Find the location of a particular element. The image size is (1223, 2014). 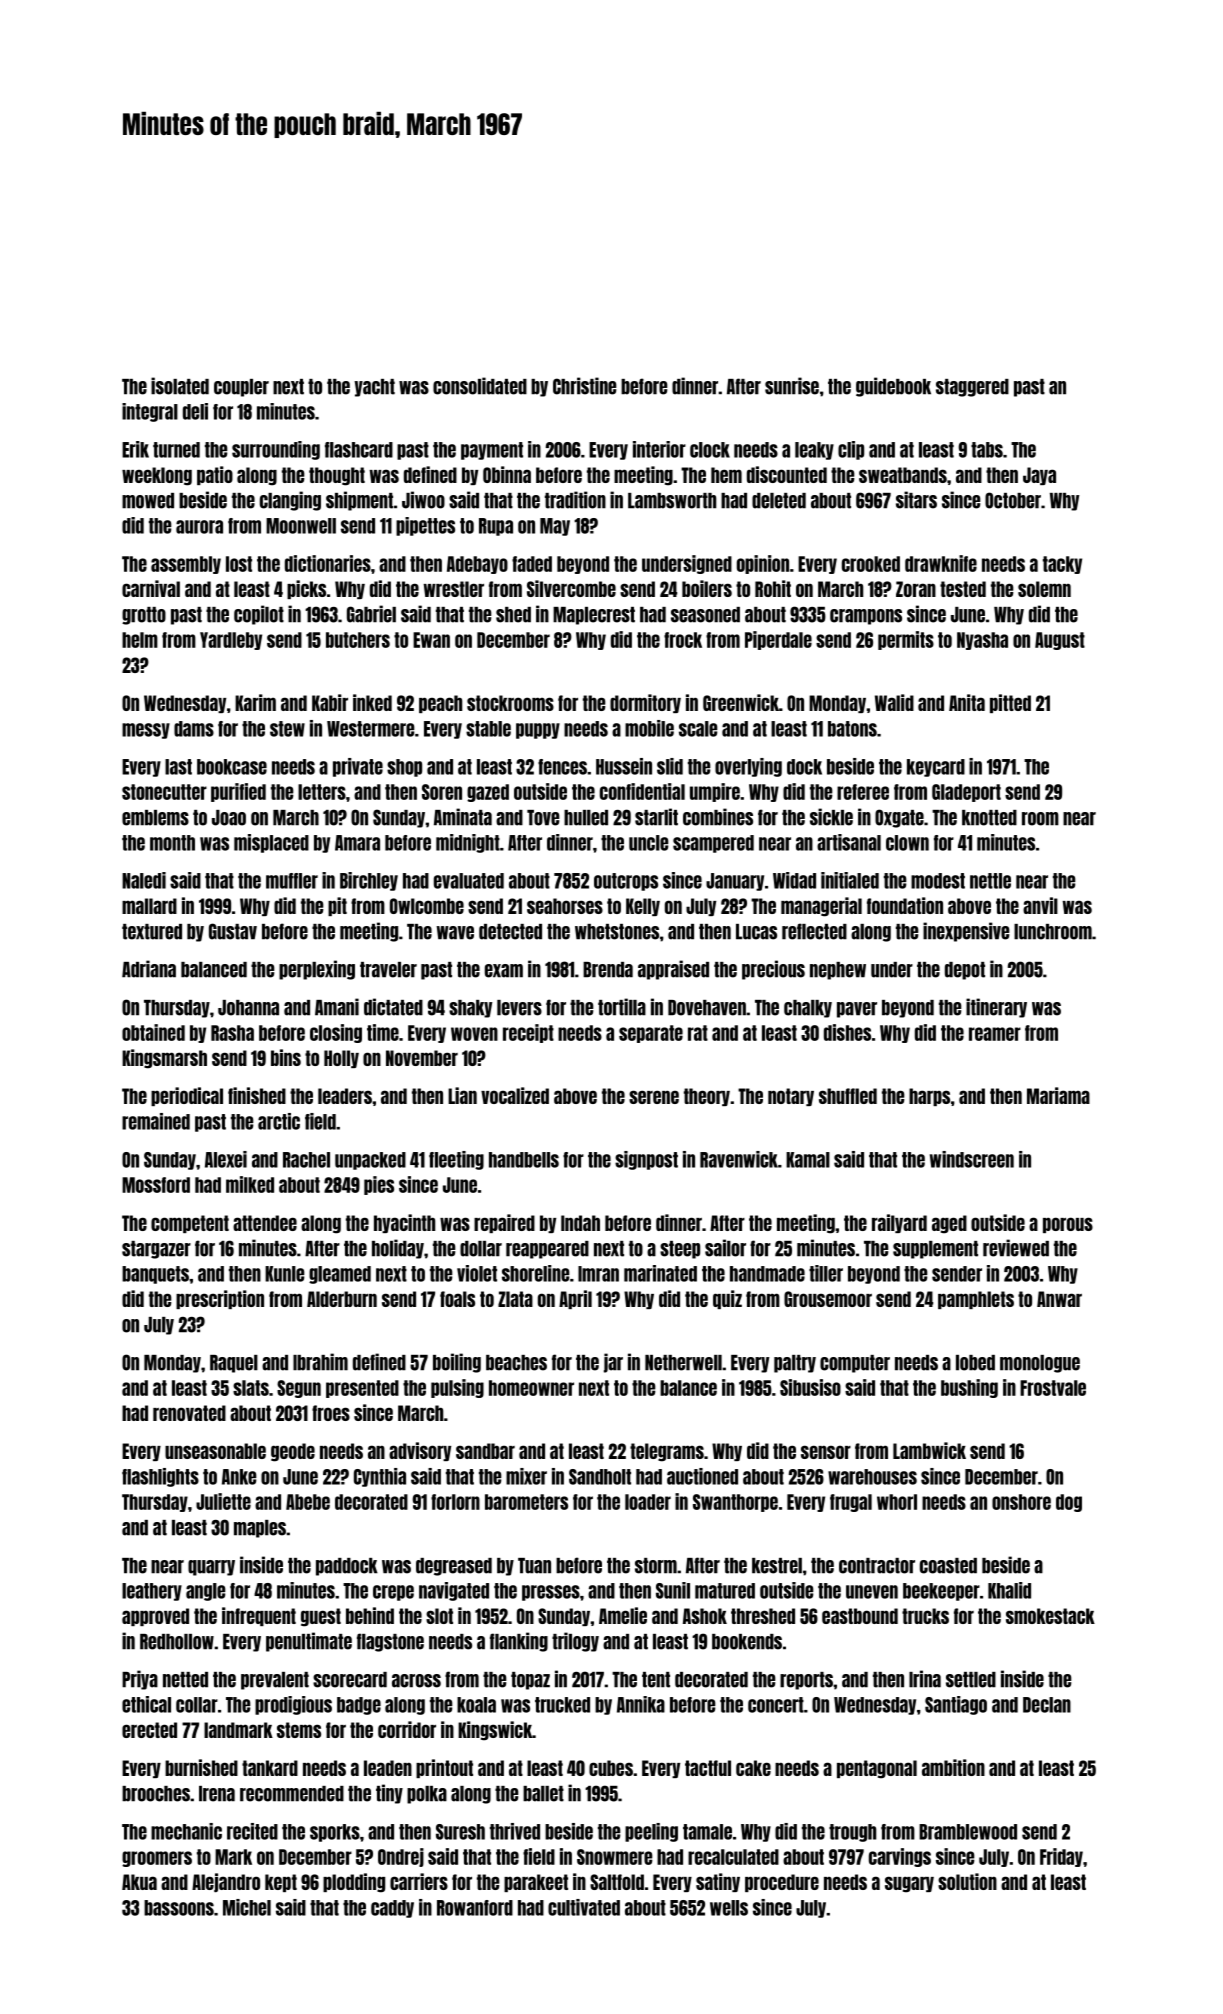

Kelly is located at coordinates (643, 907).
